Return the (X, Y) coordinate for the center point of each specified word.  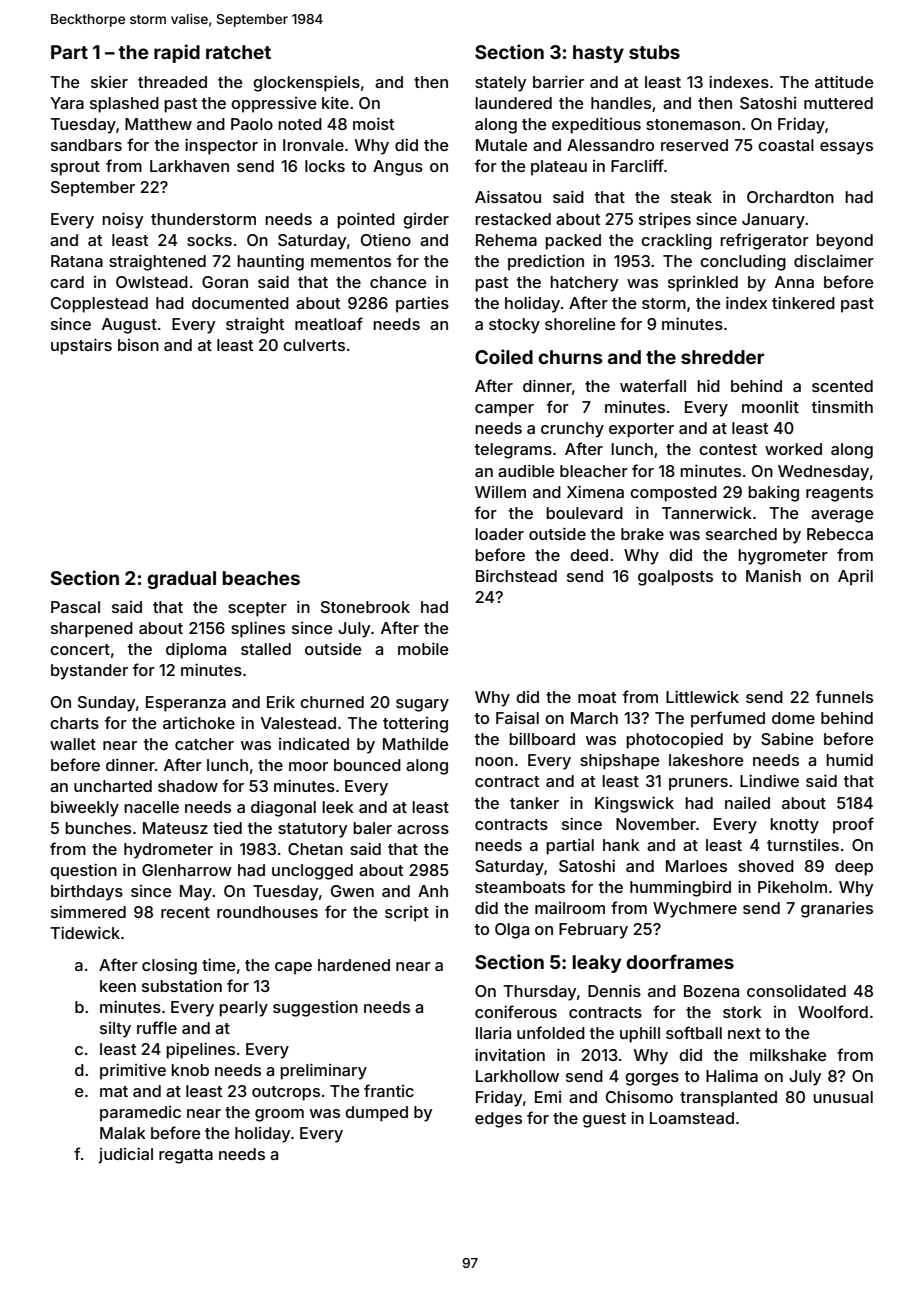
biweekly (85, 809)
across (423, 829)
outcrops (286, 1093)
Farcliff (637, 165)
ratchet (238, 52)
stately (500, 84)
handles (621, 103)
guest (604, 1120)
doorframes (680, 961)
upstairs (81, 346)
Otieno (386, 240)
